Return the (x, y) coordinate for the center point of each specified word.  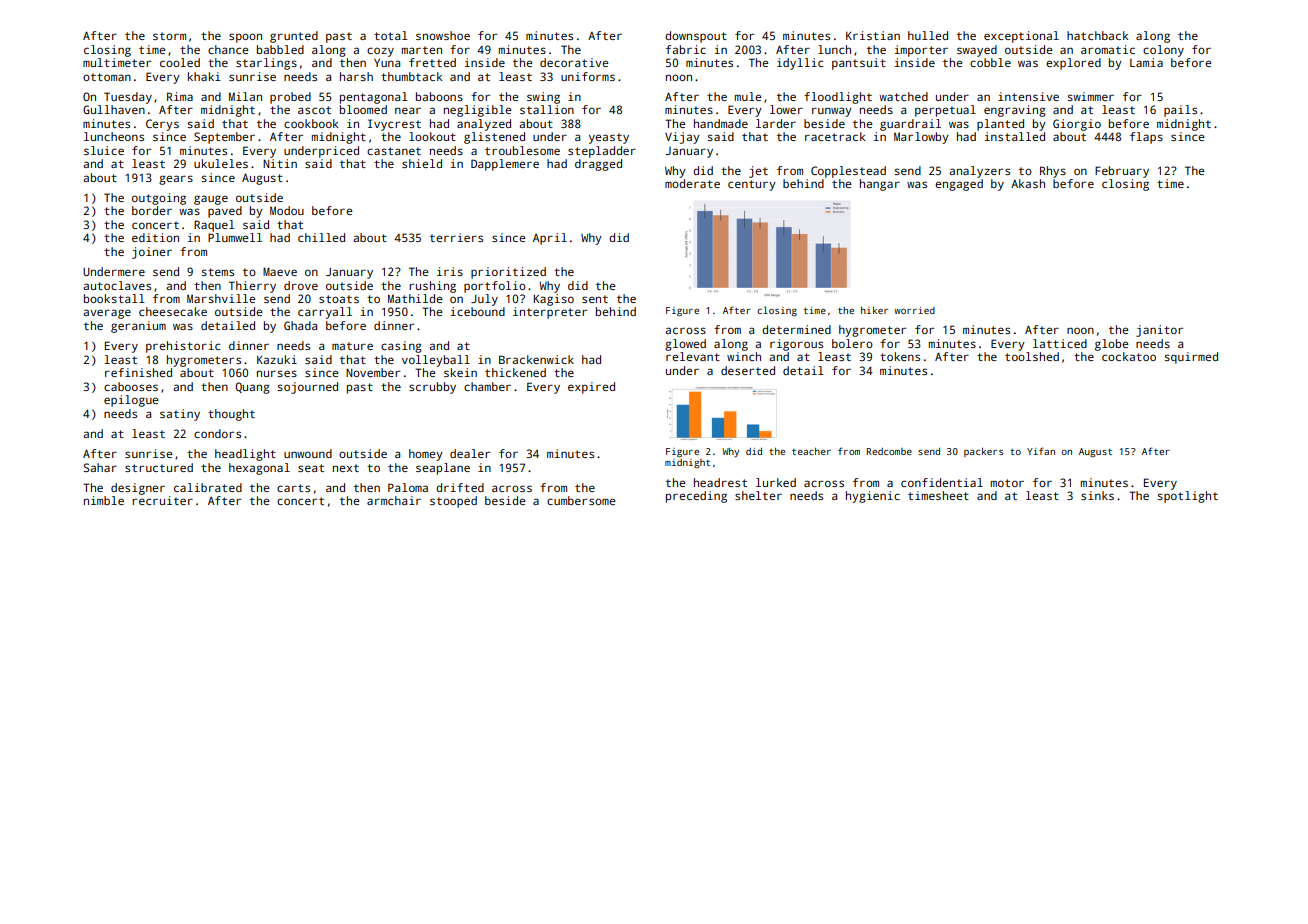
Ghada (300, 325)
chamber (487, 386)
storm (169, 36)
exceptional (1021, 37)
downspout (696, 37)
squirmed (1191, 358)
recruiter (162, 500)
